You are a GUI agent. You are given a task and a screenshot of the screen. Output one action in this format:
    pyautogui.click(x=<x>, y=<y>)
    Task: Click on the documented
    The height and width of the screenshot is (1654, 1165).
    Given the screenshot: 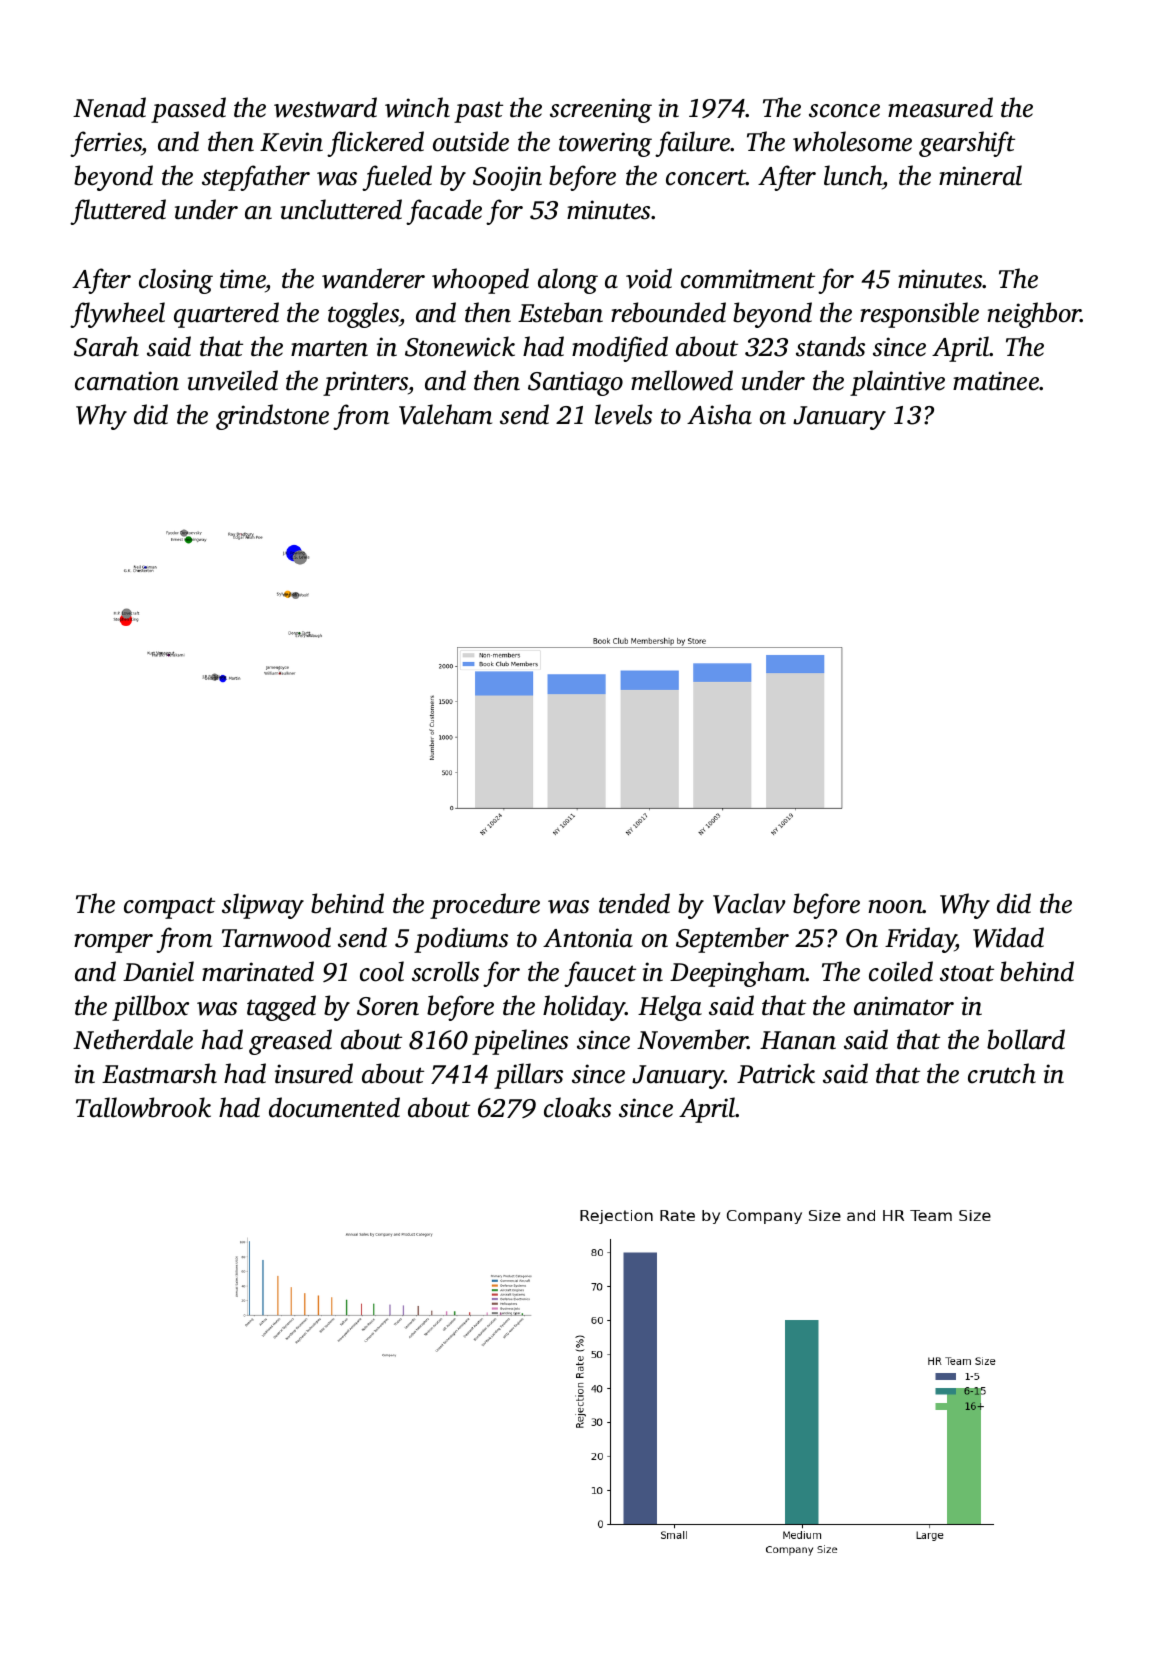 What is the action you would take?
    pyautogui.click(x=334, y=1107)
